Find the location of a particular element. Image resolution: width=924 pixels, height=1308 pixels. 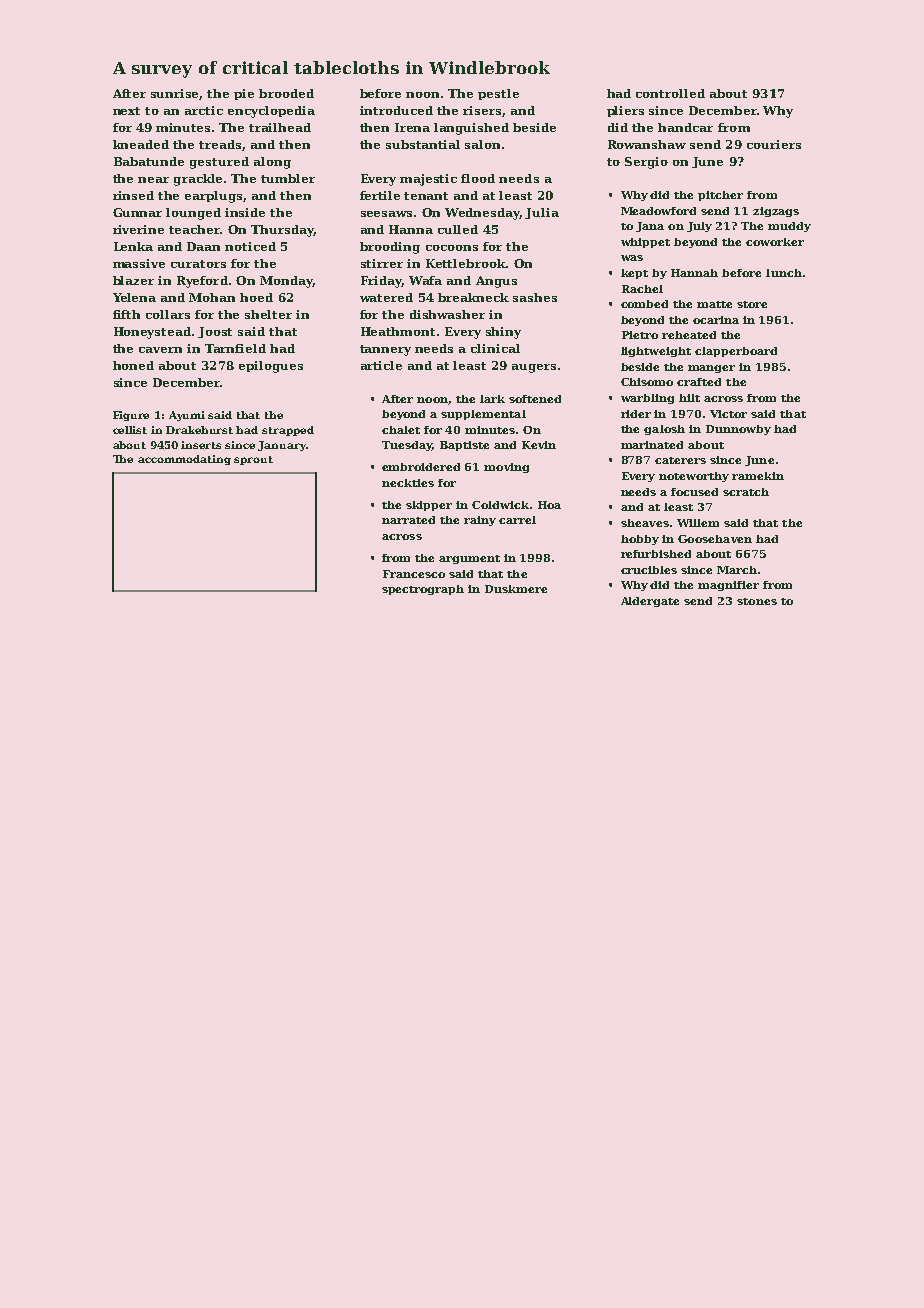

sunrise is located at coordinates (175, 94).
